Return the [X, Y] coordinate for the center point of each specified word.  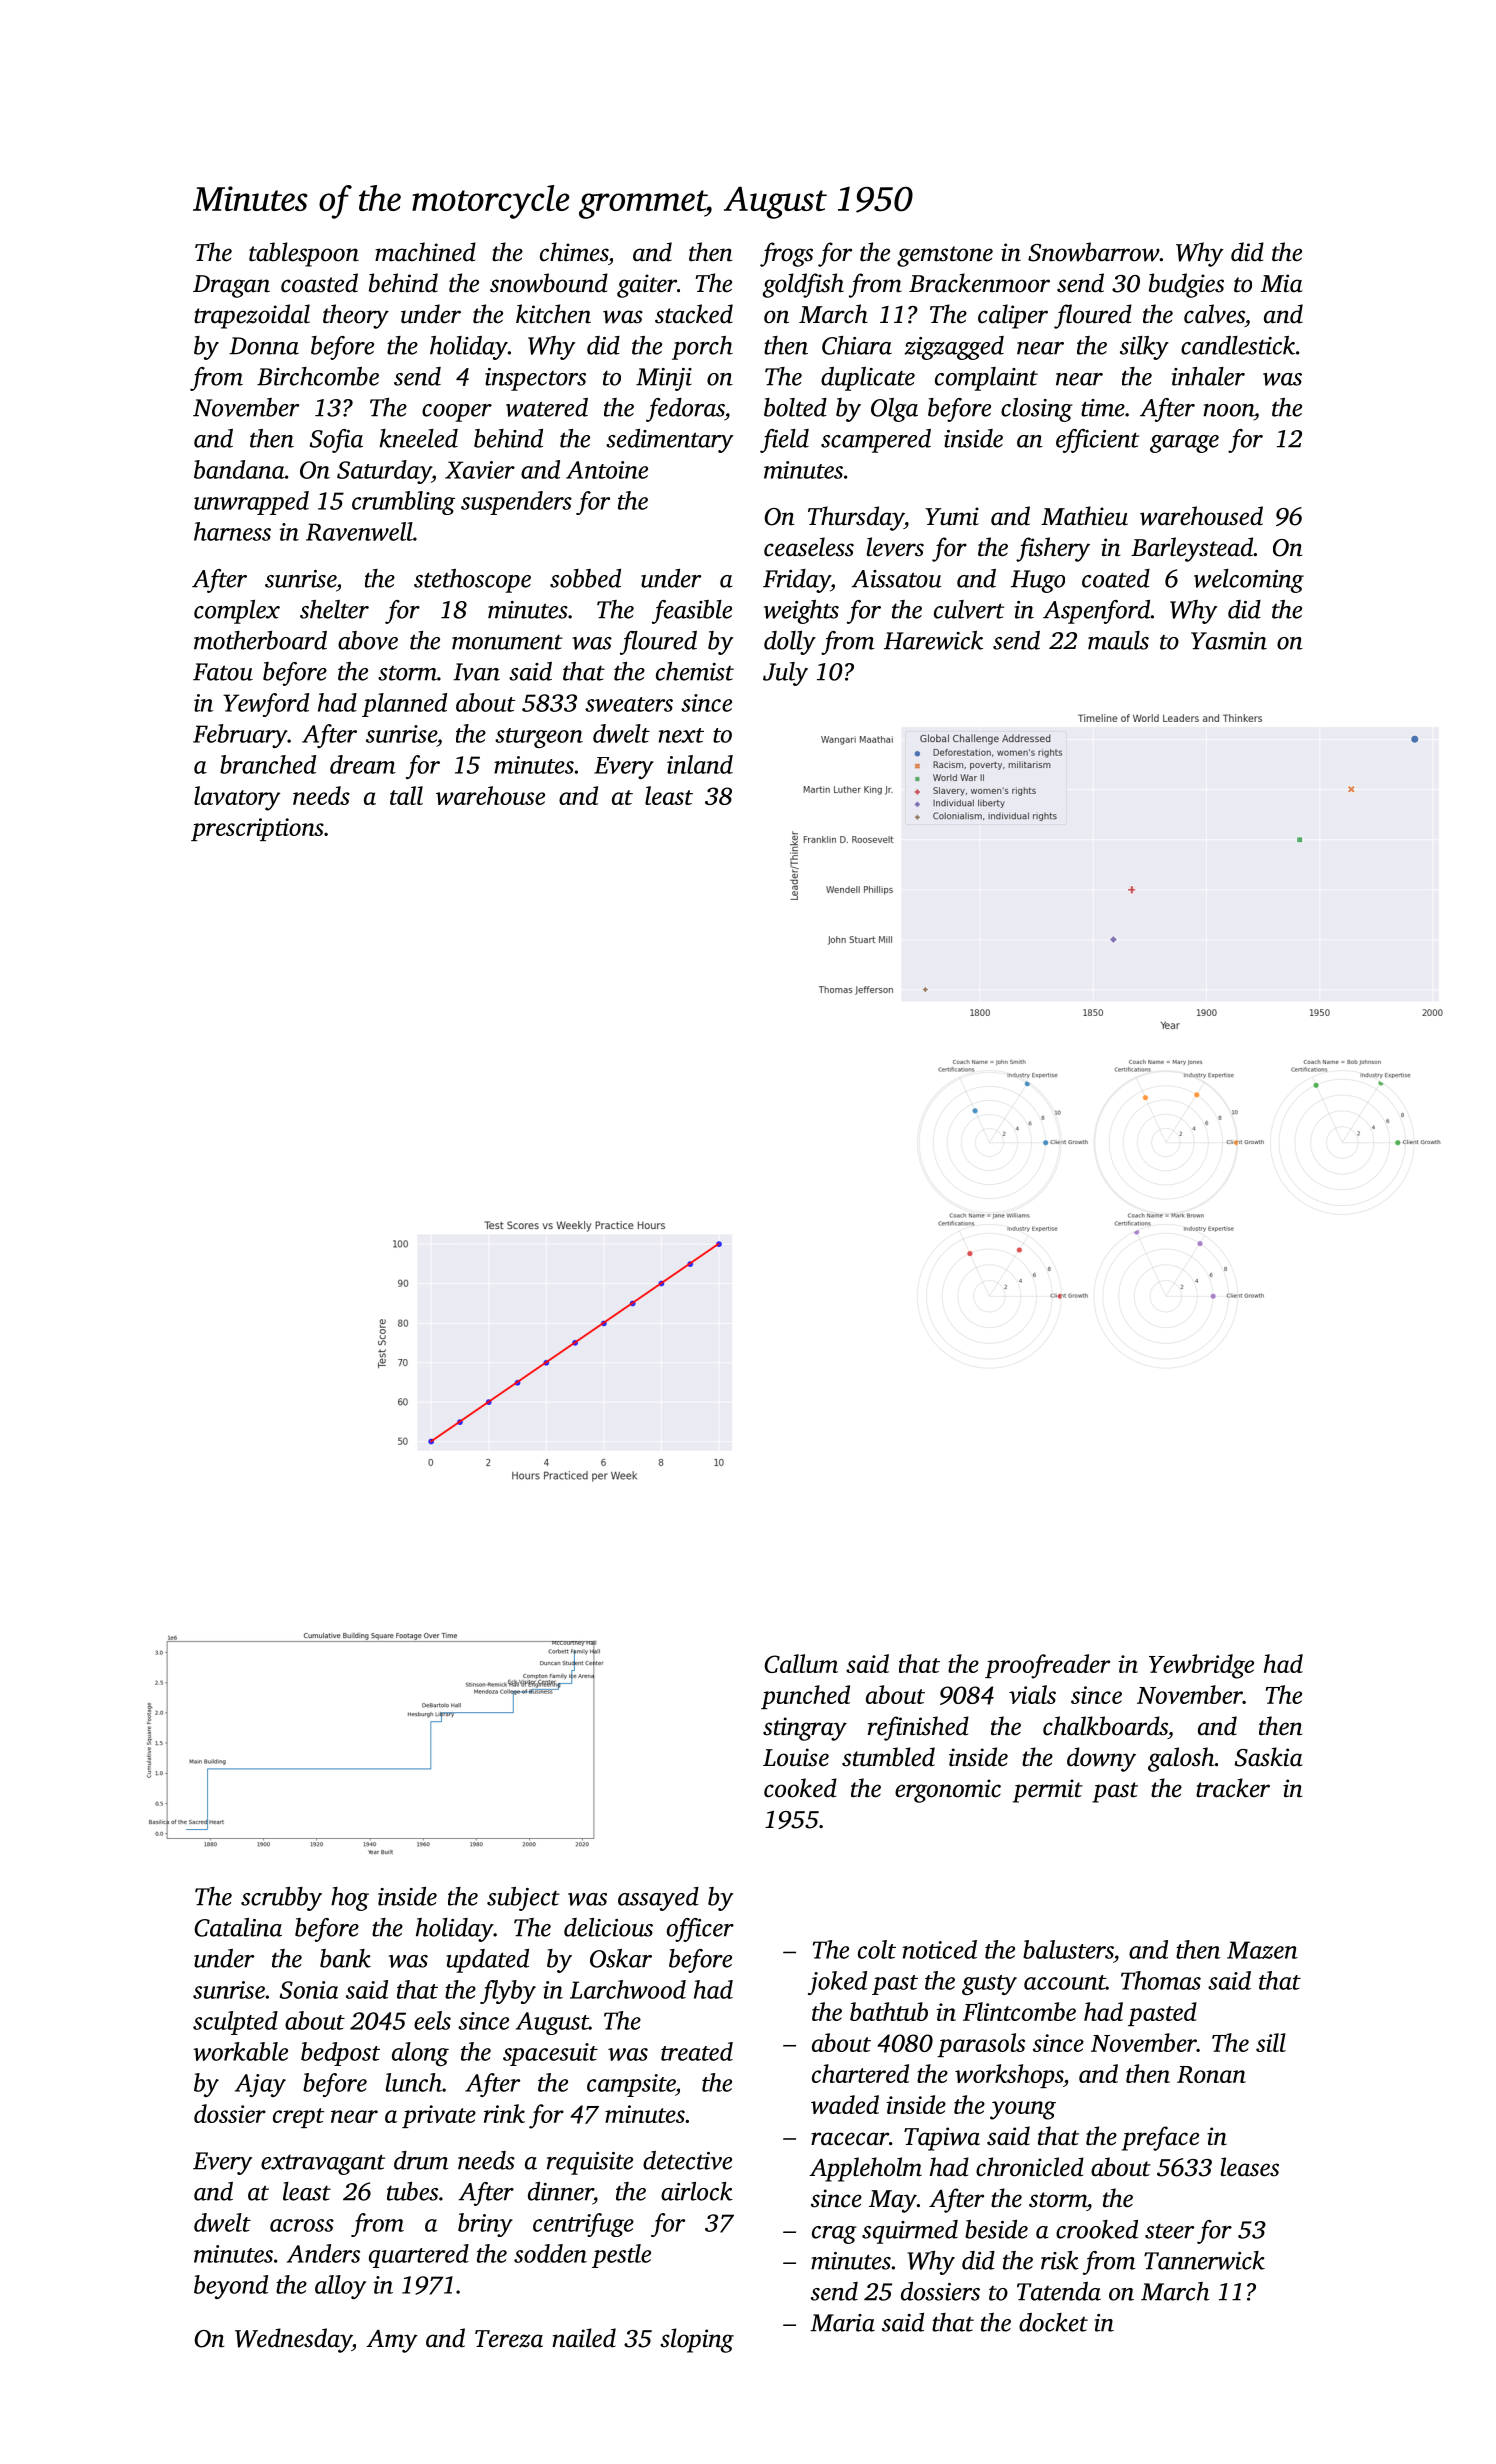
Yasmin [1229, 641]
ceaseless [809, 547]
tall [406, 795]
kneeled [418, 438]
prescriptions [257, 829]
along [420, 2054]
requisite [590, 2163]
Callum [801, 1663]
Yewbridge [1201, 1666]
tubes [412, 2191]
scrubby [281, 1899]
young [1023, 2110]
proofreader [1047, 1666]
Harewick [933, 640]
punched [805, 1697]
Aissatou [896, 579]
